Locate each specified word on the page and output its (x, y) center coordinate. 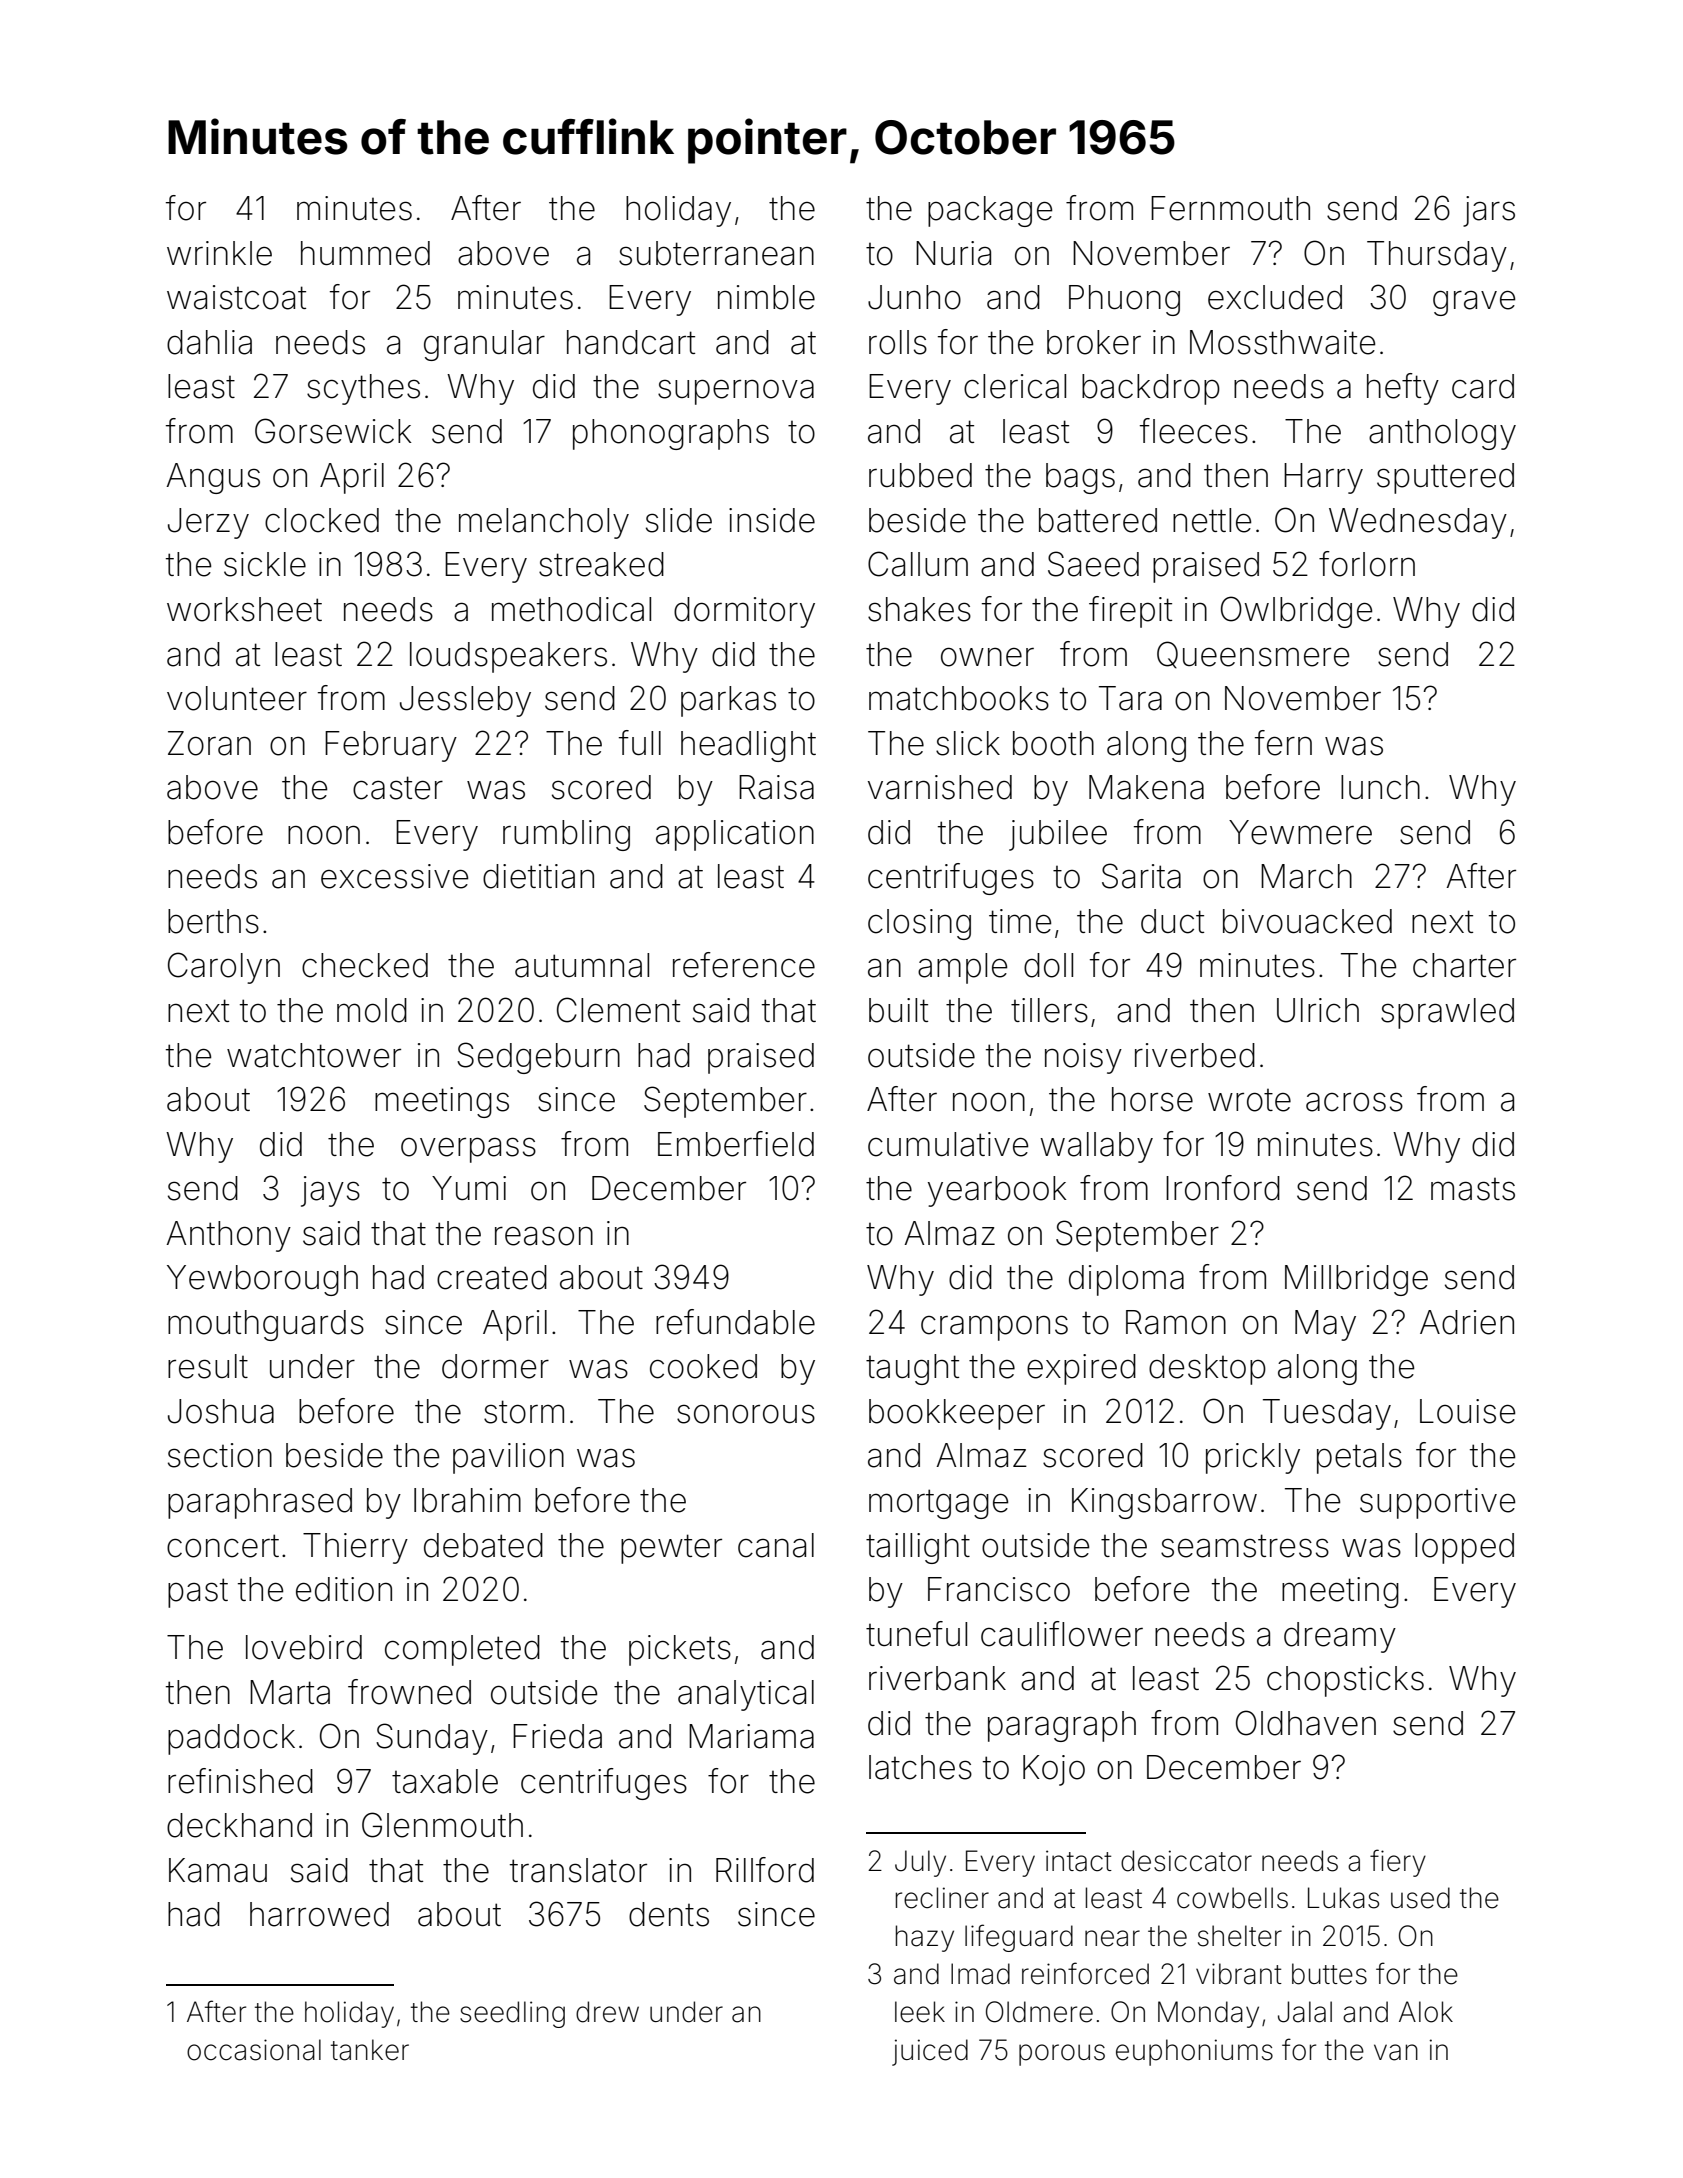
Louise (1467, 1411)
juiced (930, 2052)
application (735, 835)
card (1483, 386)
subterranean (716, 253)
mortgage (938, 1504)
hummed (365, 253)
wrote (1249, 1100)
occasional (254, 2050)
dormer (495, 1366)
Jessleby (465, 701)
